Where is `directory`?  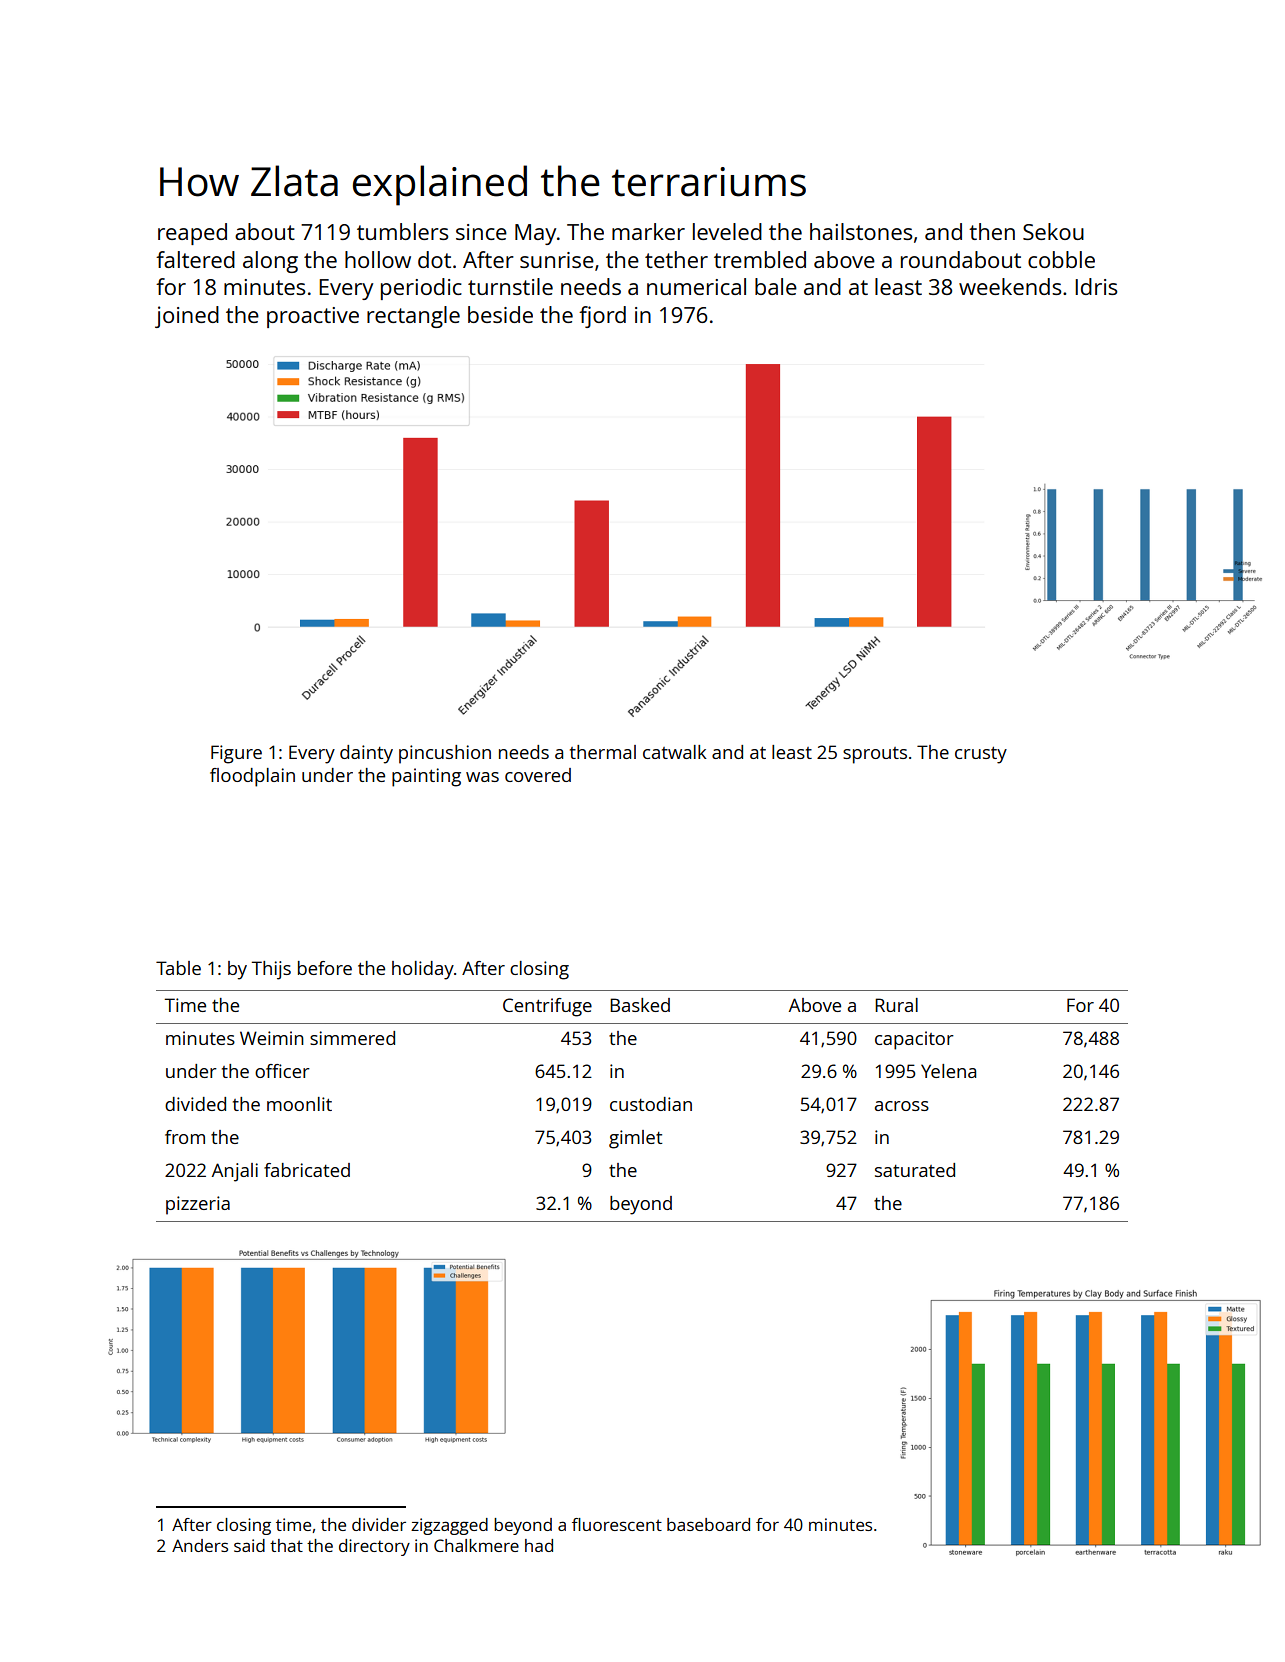 directory is located at coordinates (374, 1547).
